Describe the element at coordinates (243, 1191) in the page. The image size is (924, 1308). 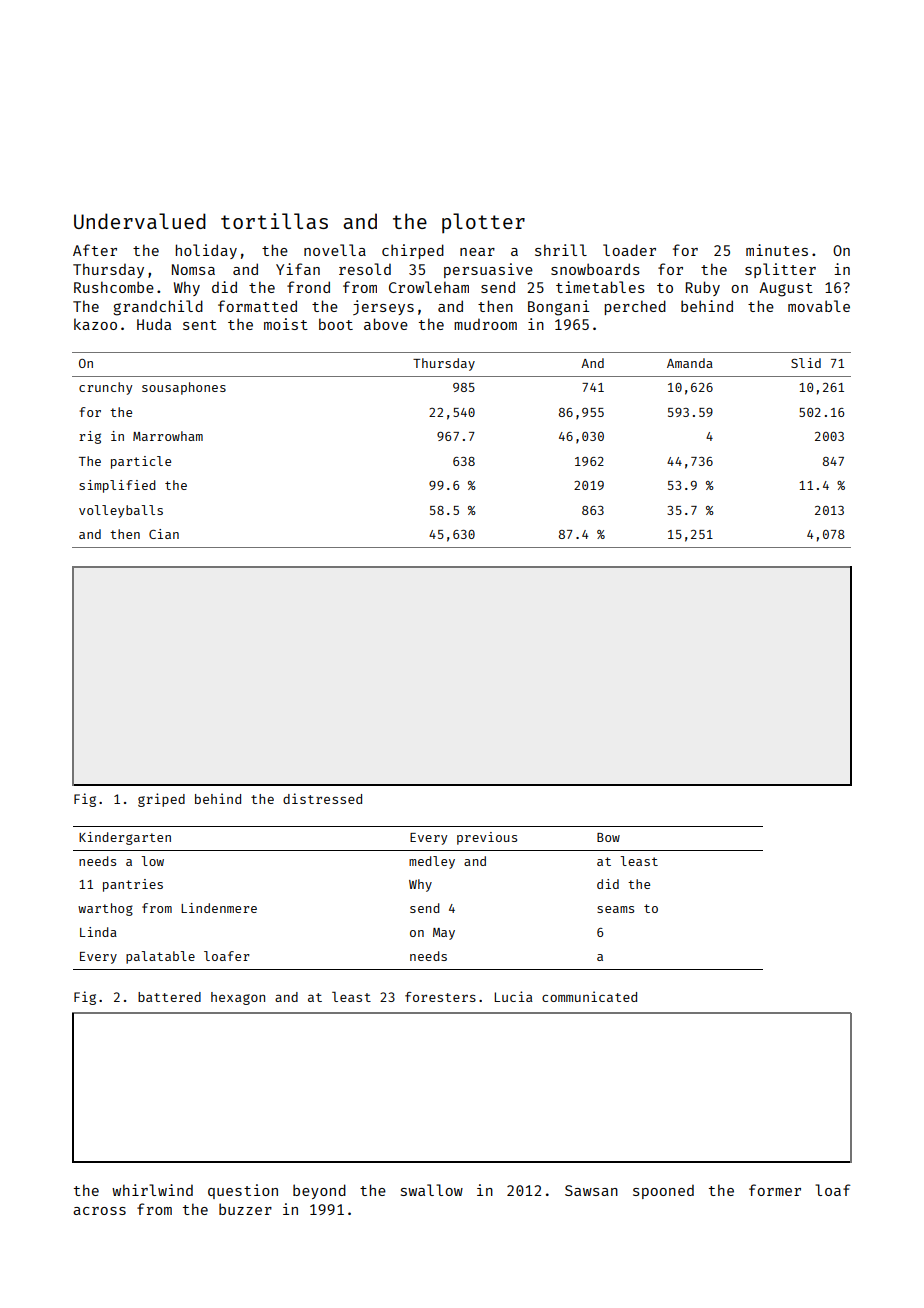
I see `question` at that location.
